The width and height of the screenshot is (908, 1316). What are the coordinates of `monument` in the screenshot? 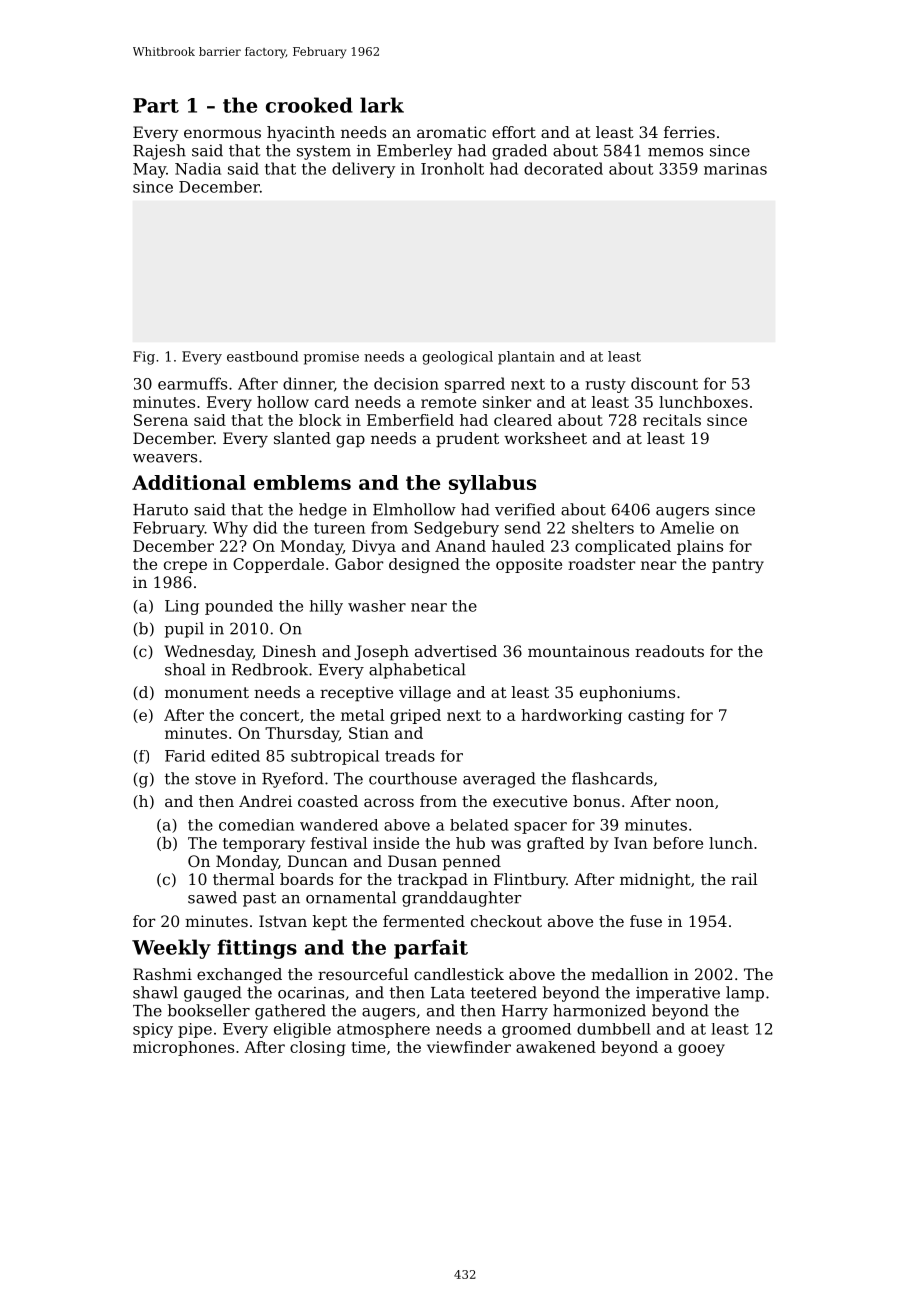 It's located at (207, 692).
